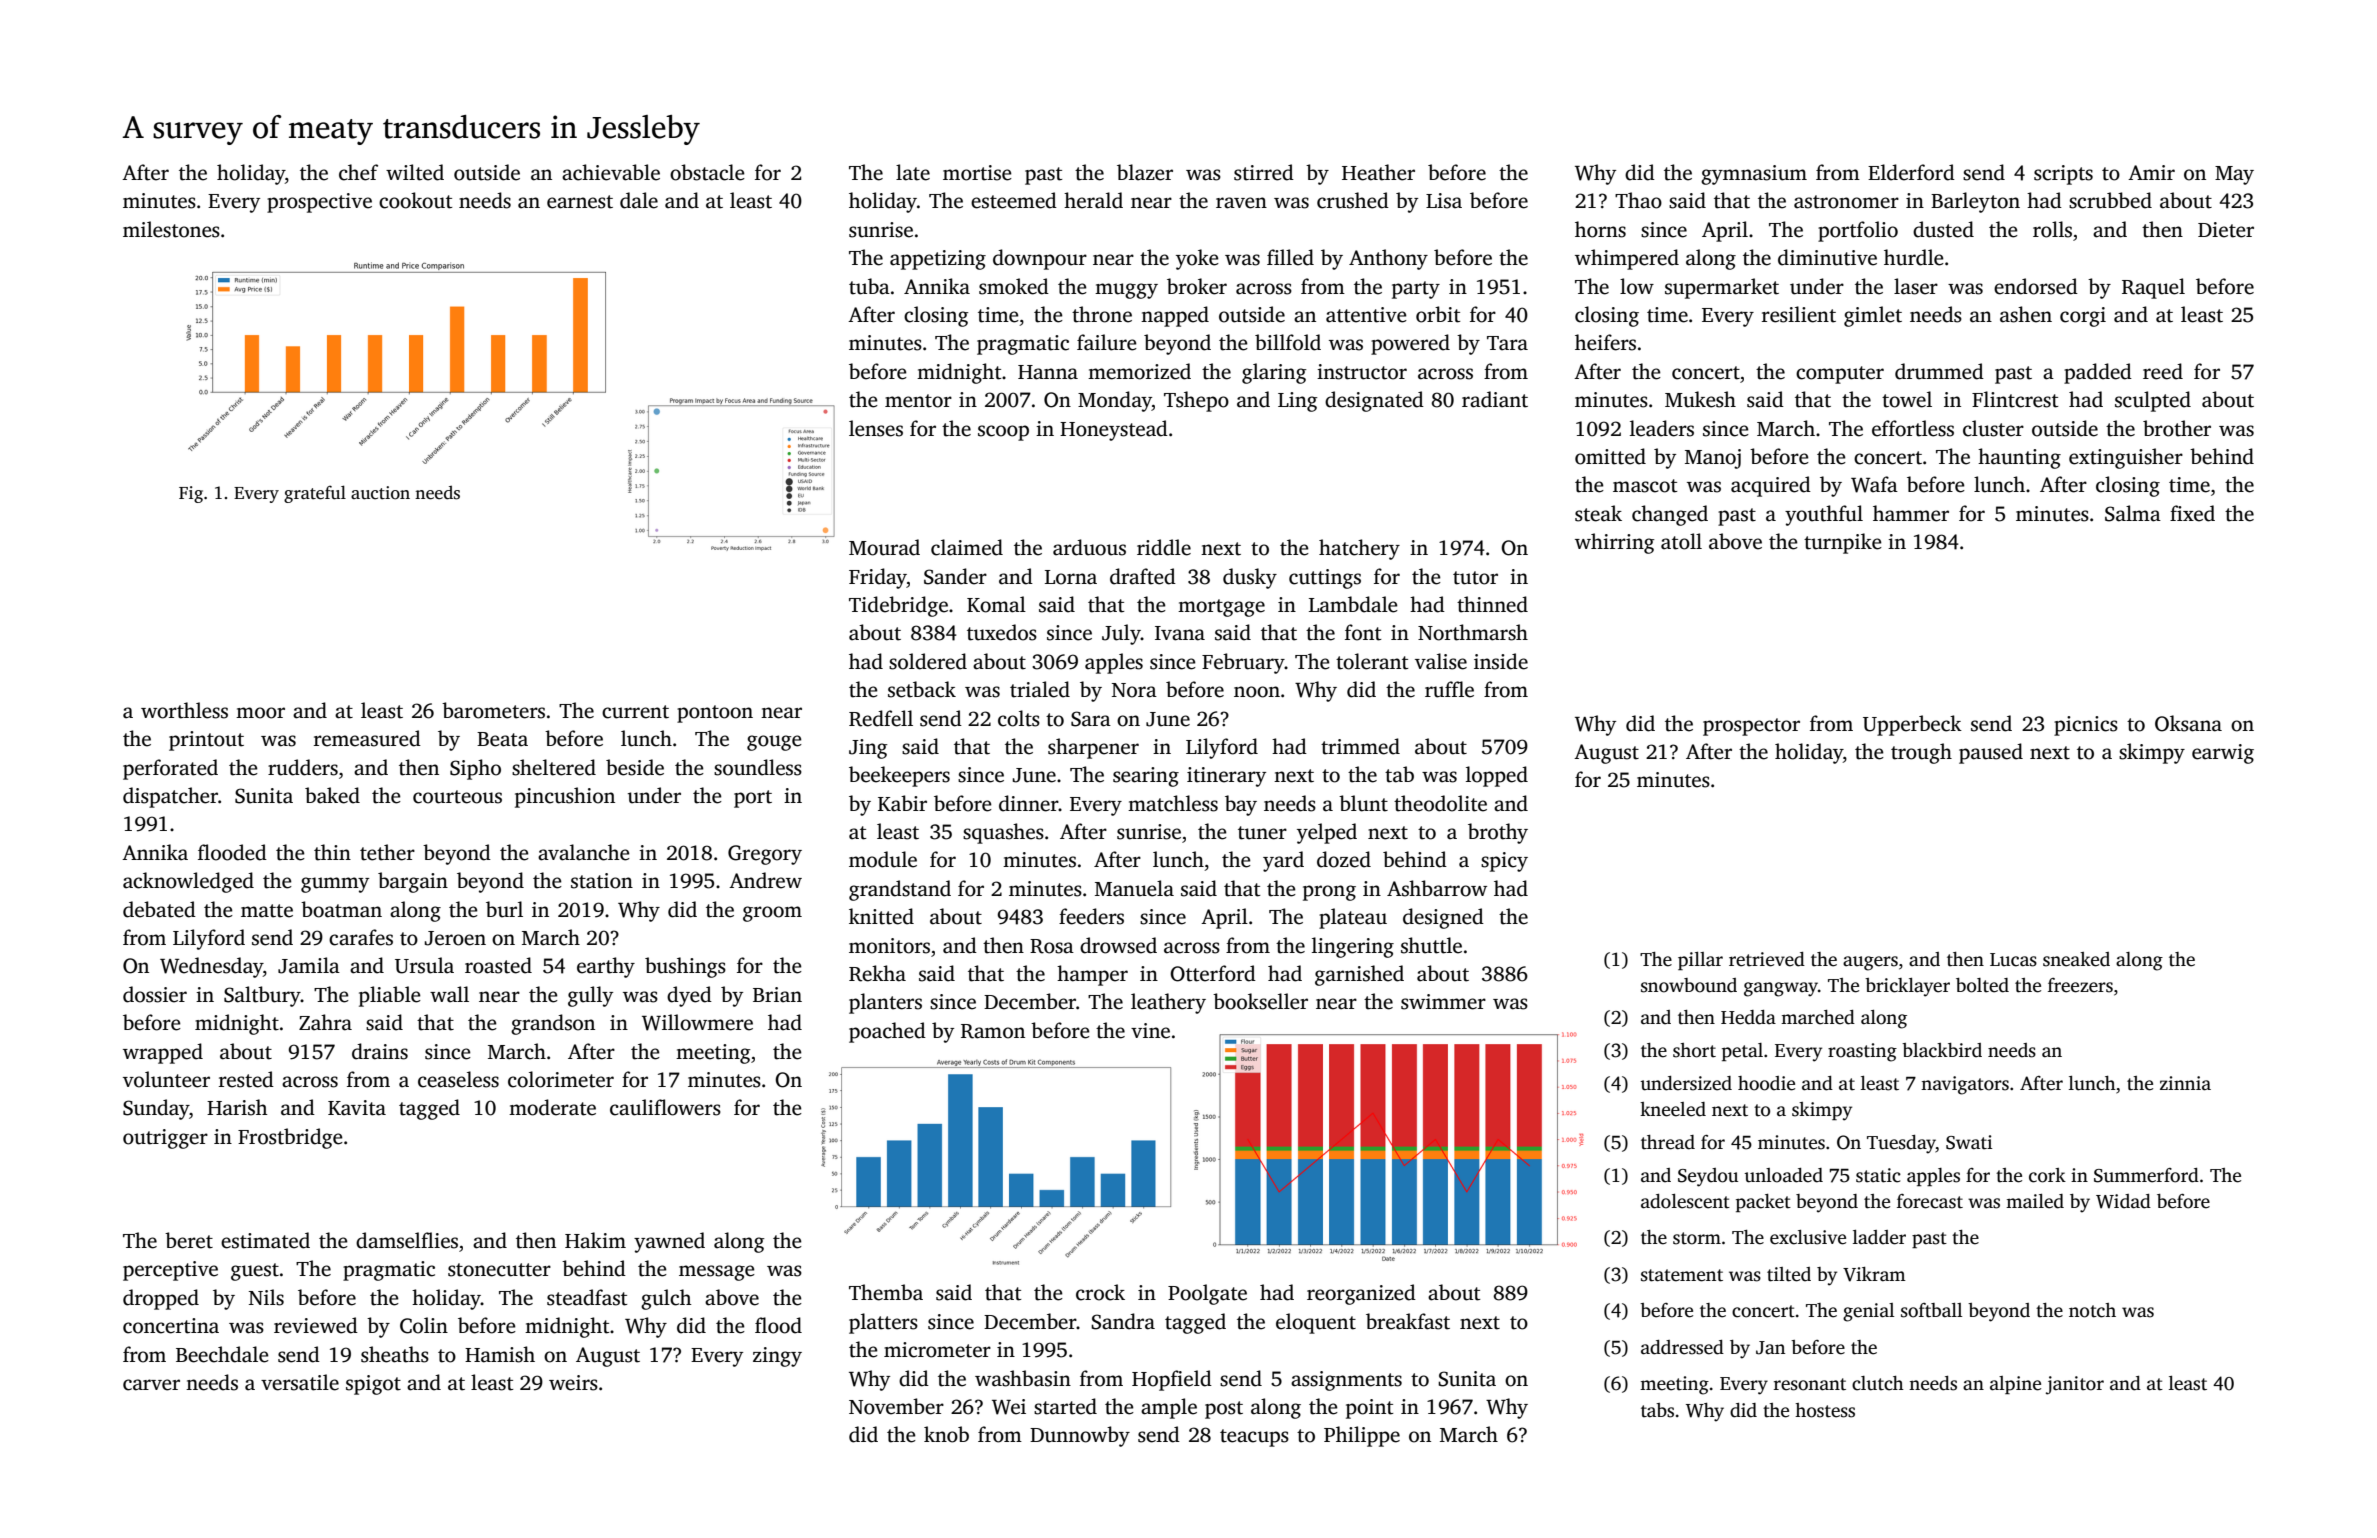 This screenshot has height=1538, width=2377. What do you see at coordinates (1681, 541) in the screenshot?
I see `atoll` at bounding box center [1681, 541].
